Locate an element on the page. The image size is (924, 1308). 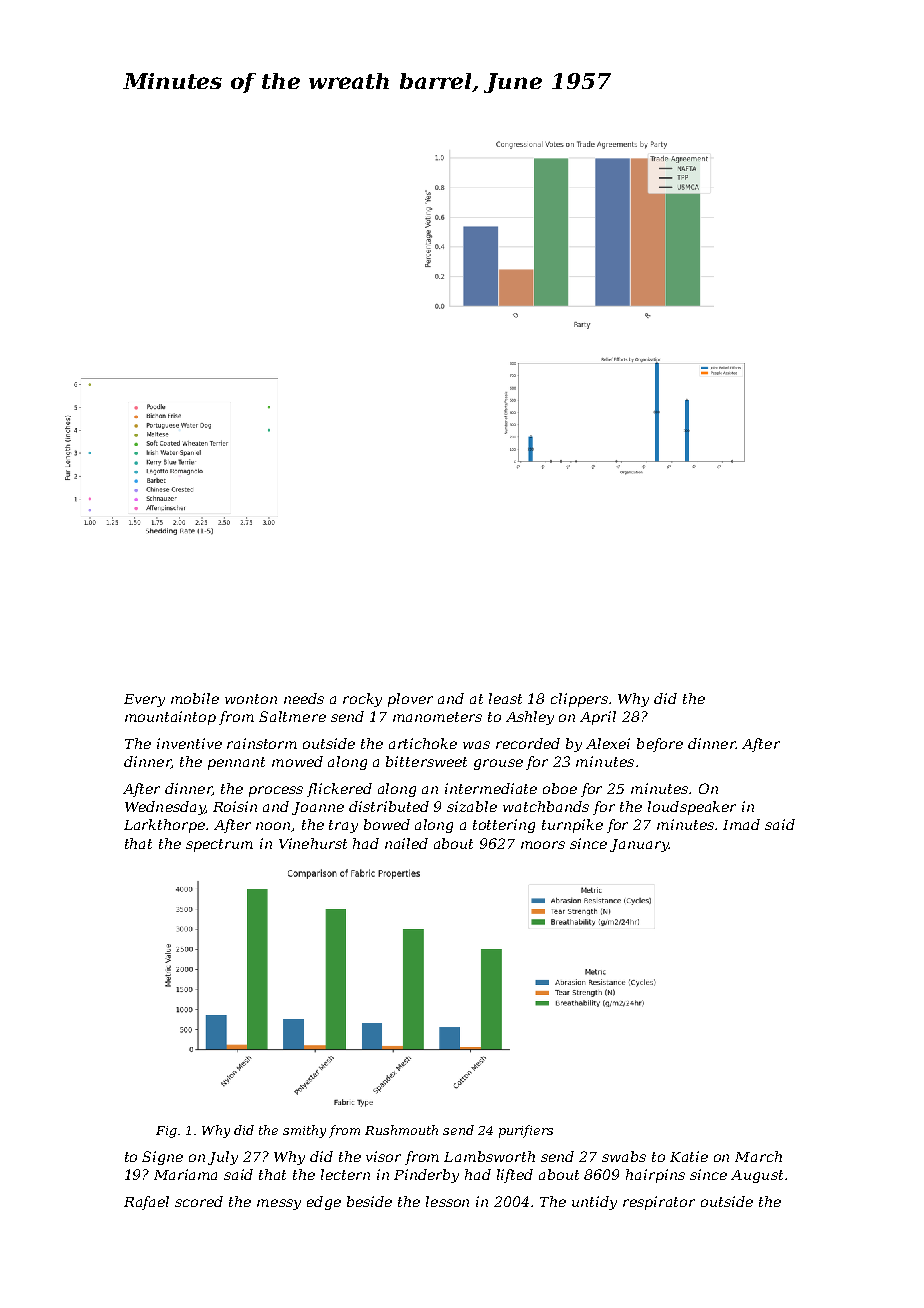
turnpike is located at coordinates (572, 826).
